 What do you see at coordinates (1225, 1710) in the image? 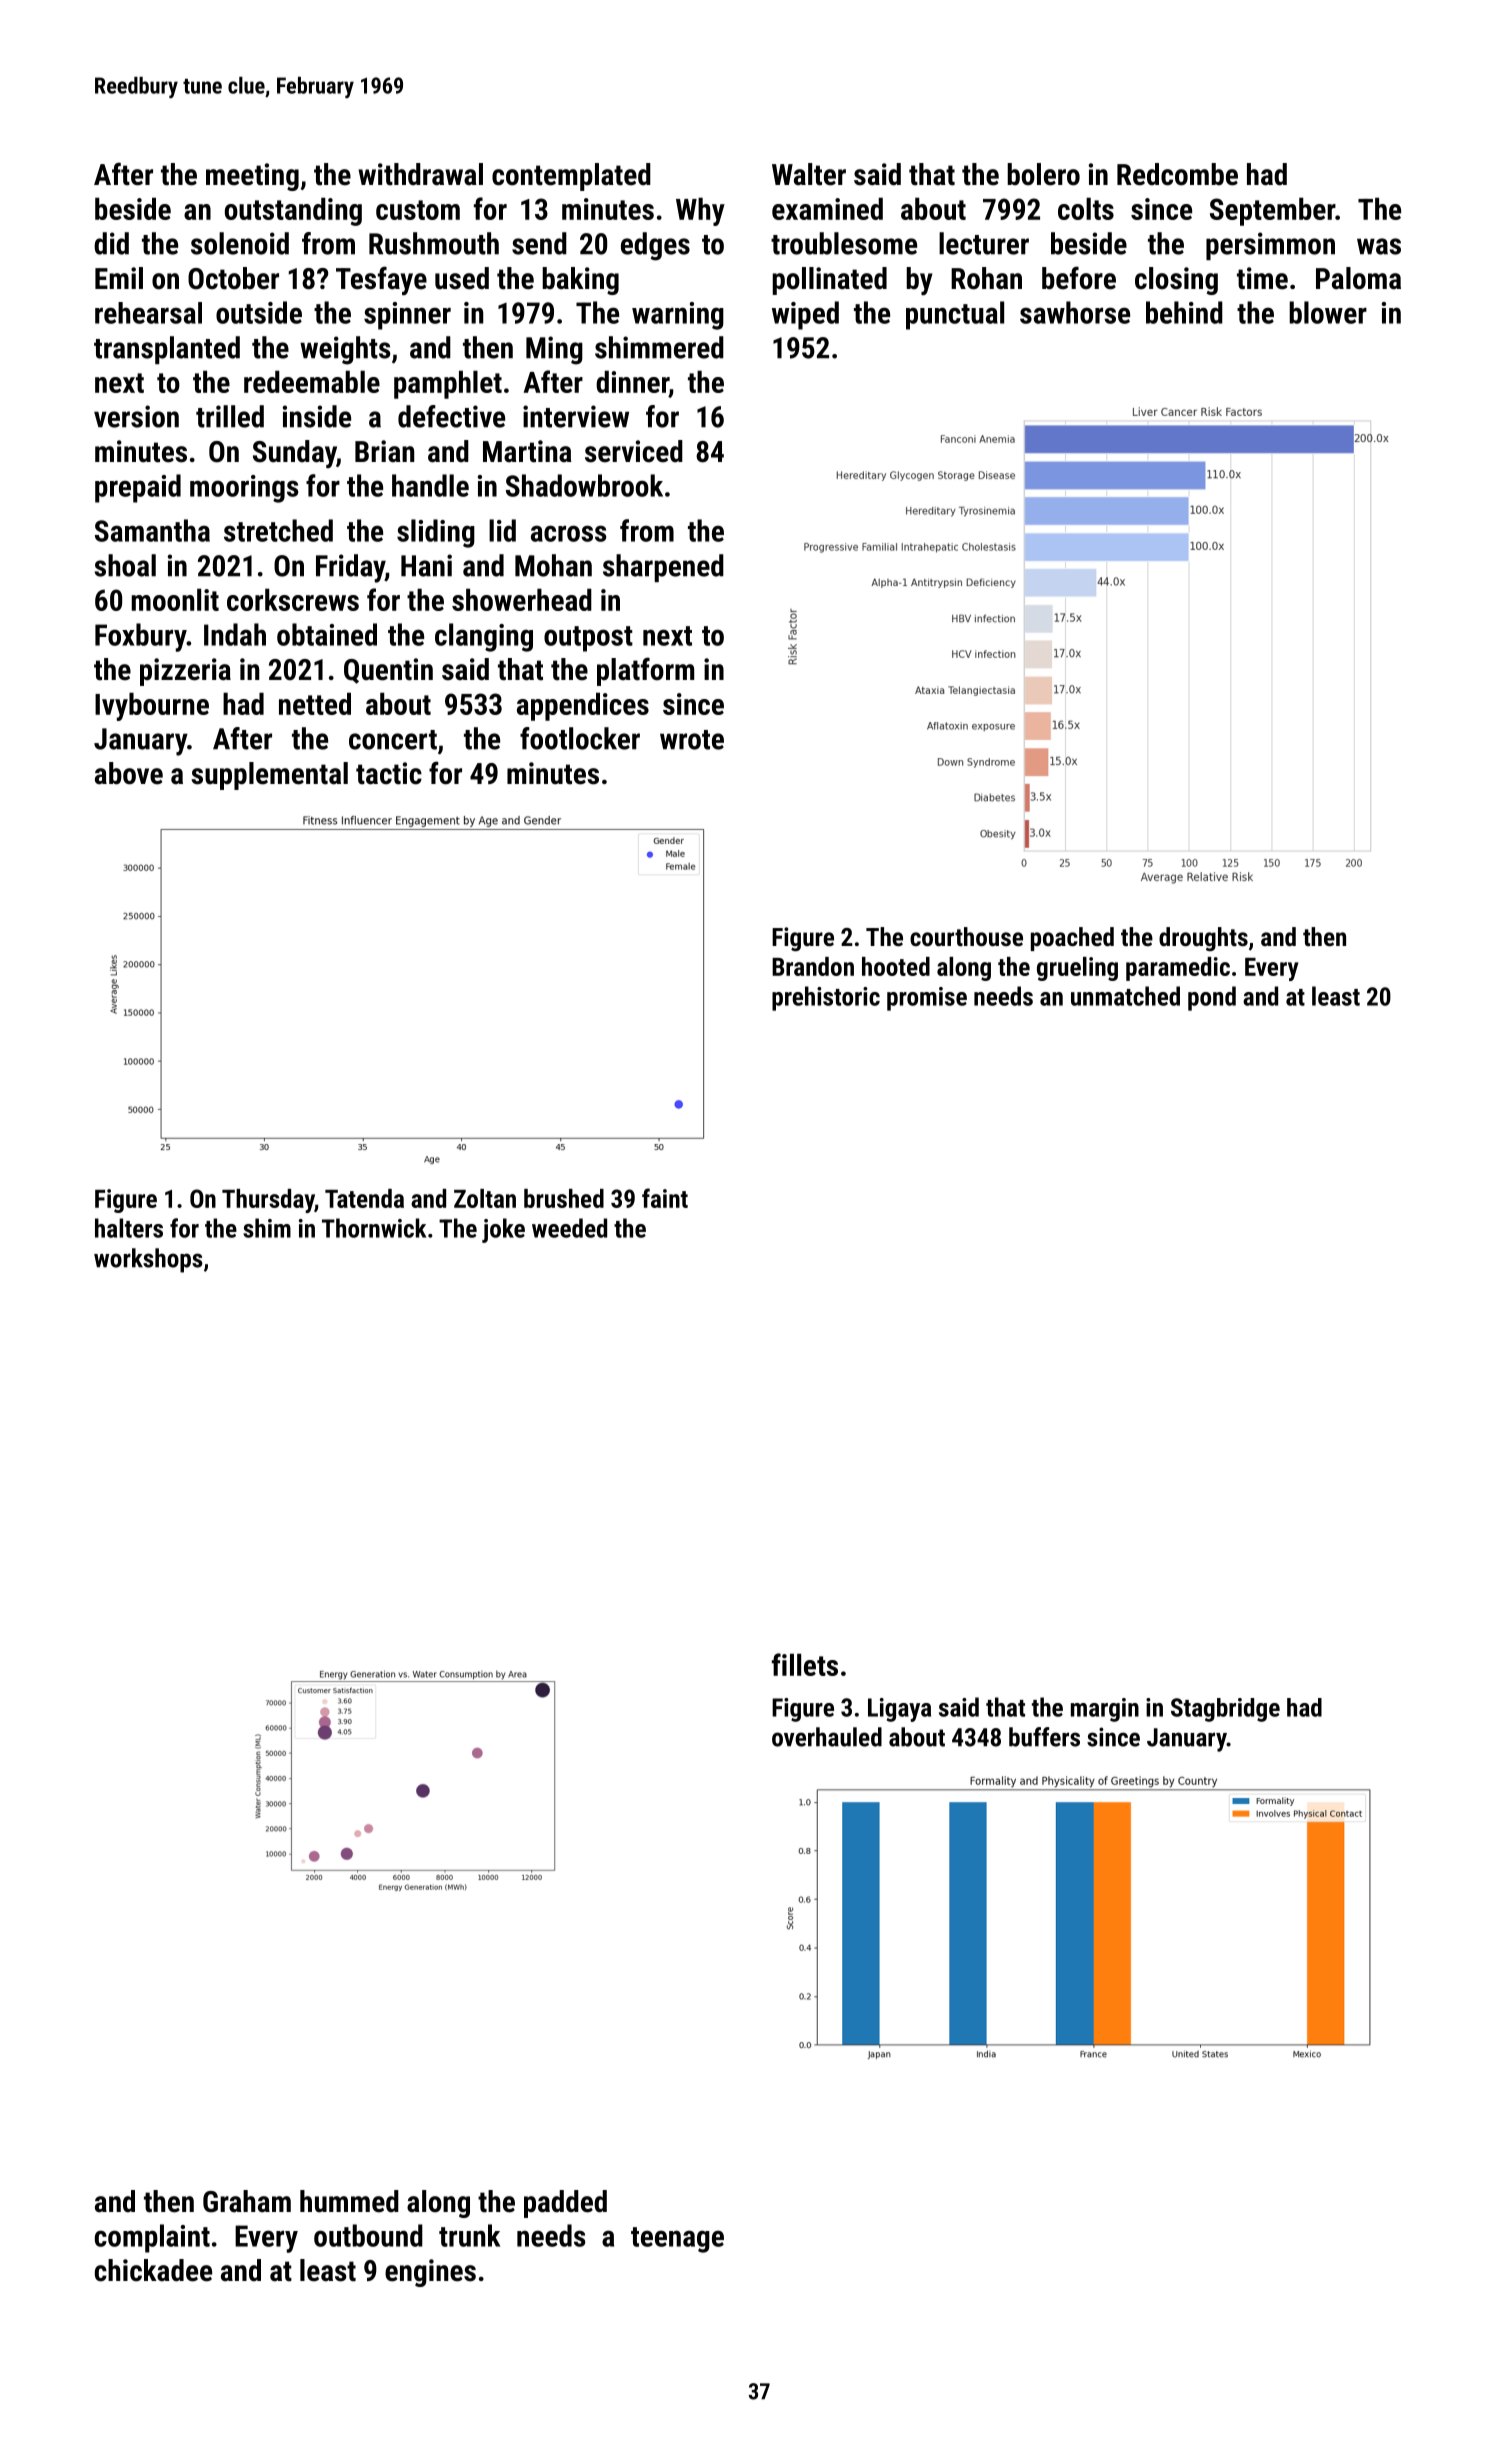
I see `Stagbridge` at bounding box center [1225, 1710].
